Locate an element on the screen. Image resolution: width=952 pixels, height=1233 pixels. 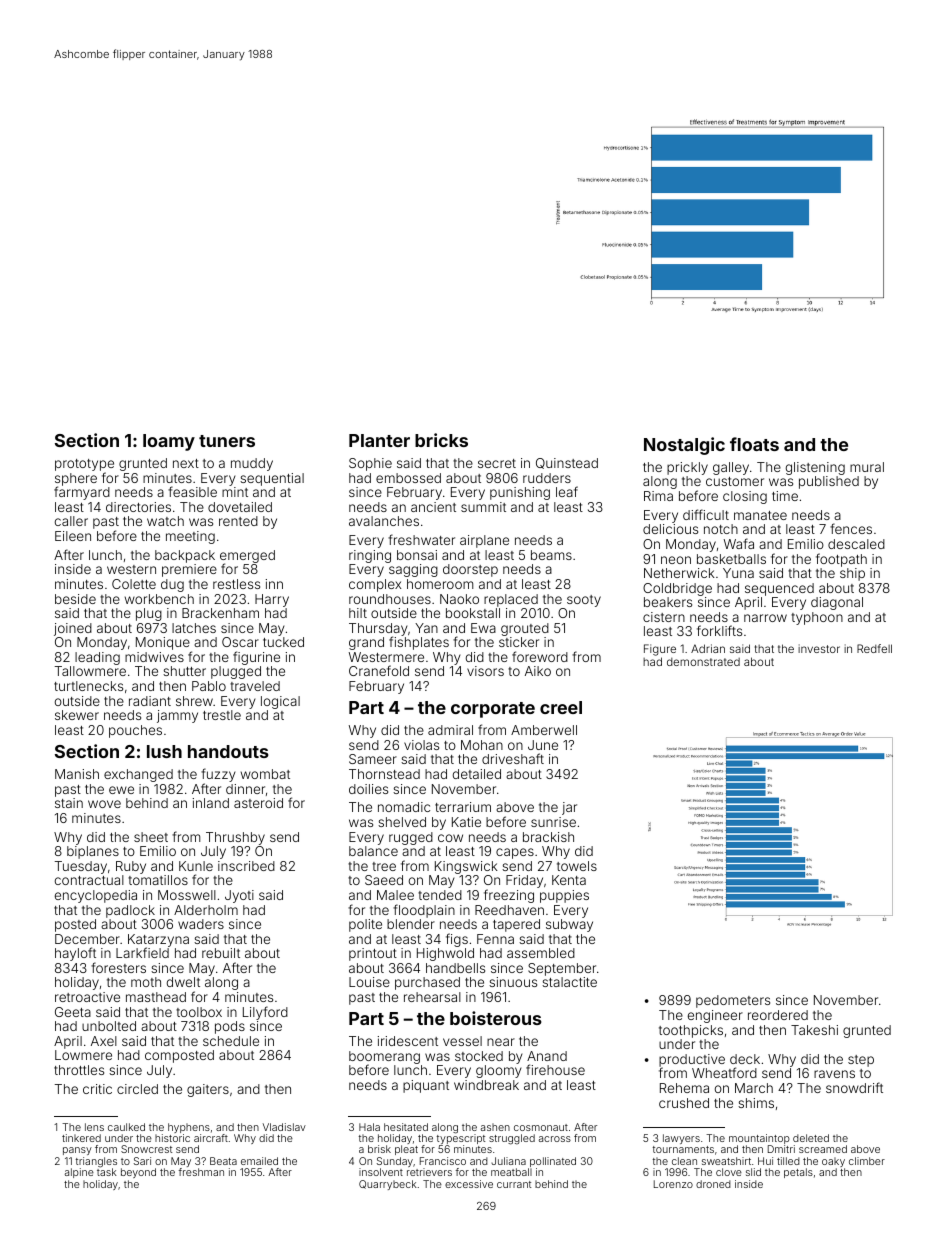
padlock is located at coordinates (130, 911).
